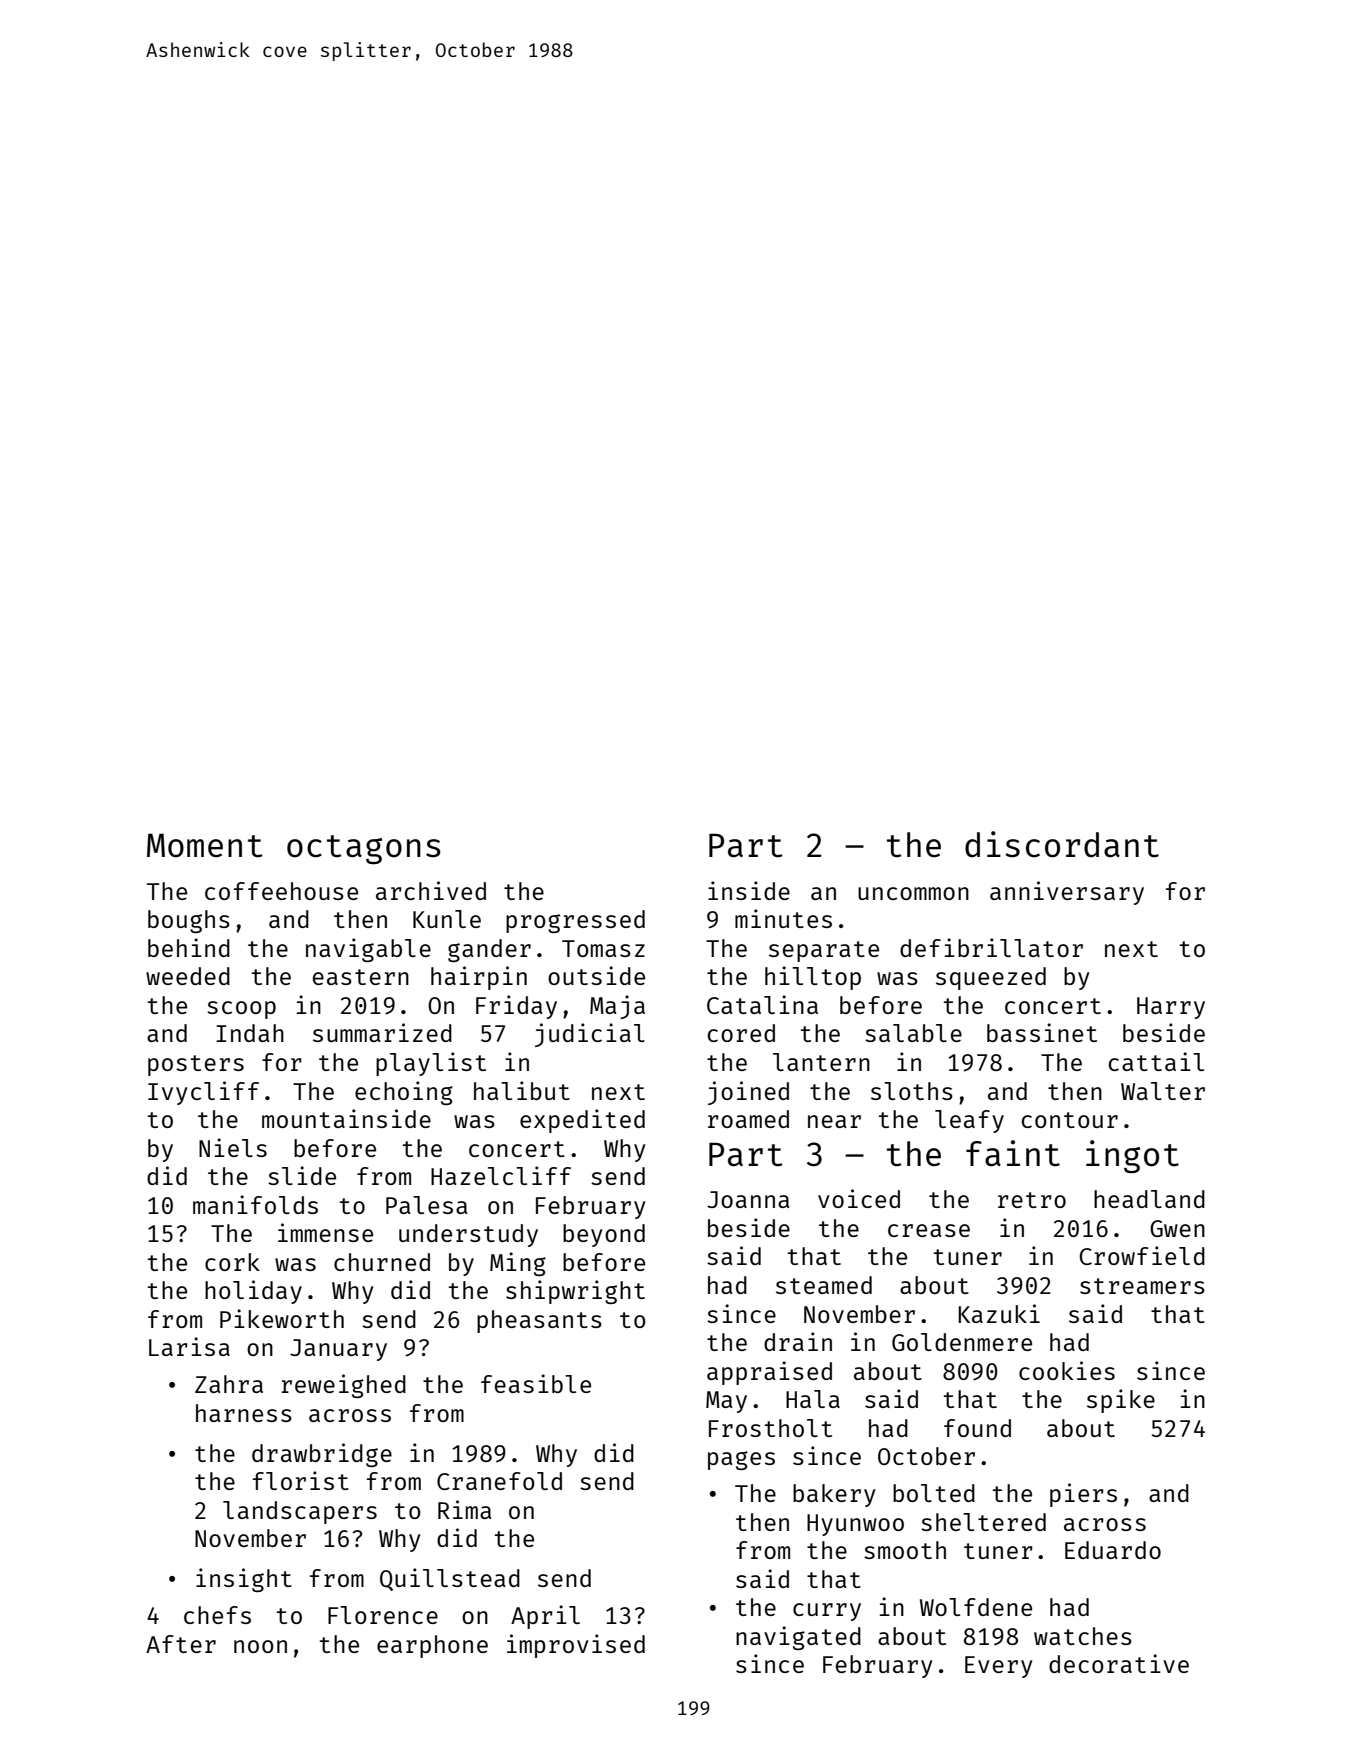  Describe the element at coordinates (1032, 1200) in the screenshot. I see `retro` at that location.
